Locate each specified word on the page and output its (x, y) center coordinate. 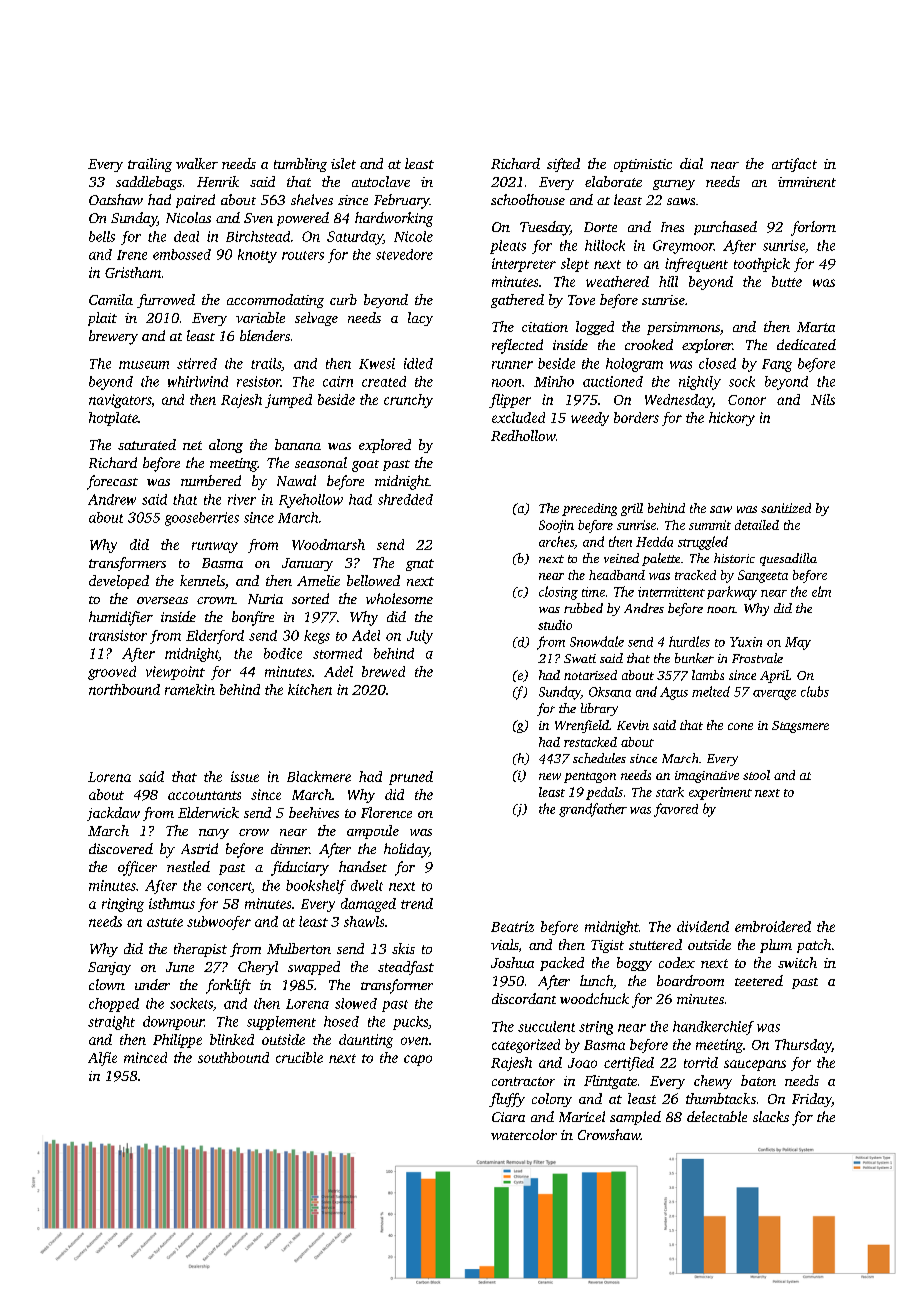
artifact (794, 165)
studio (555, 625)
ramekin (190, 689)
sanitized (786, 508)
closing (558, 593)
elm (821, 591)
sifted (563, 165)
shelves (312, 199)
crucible (299, 1057)
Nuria (265, 599)
